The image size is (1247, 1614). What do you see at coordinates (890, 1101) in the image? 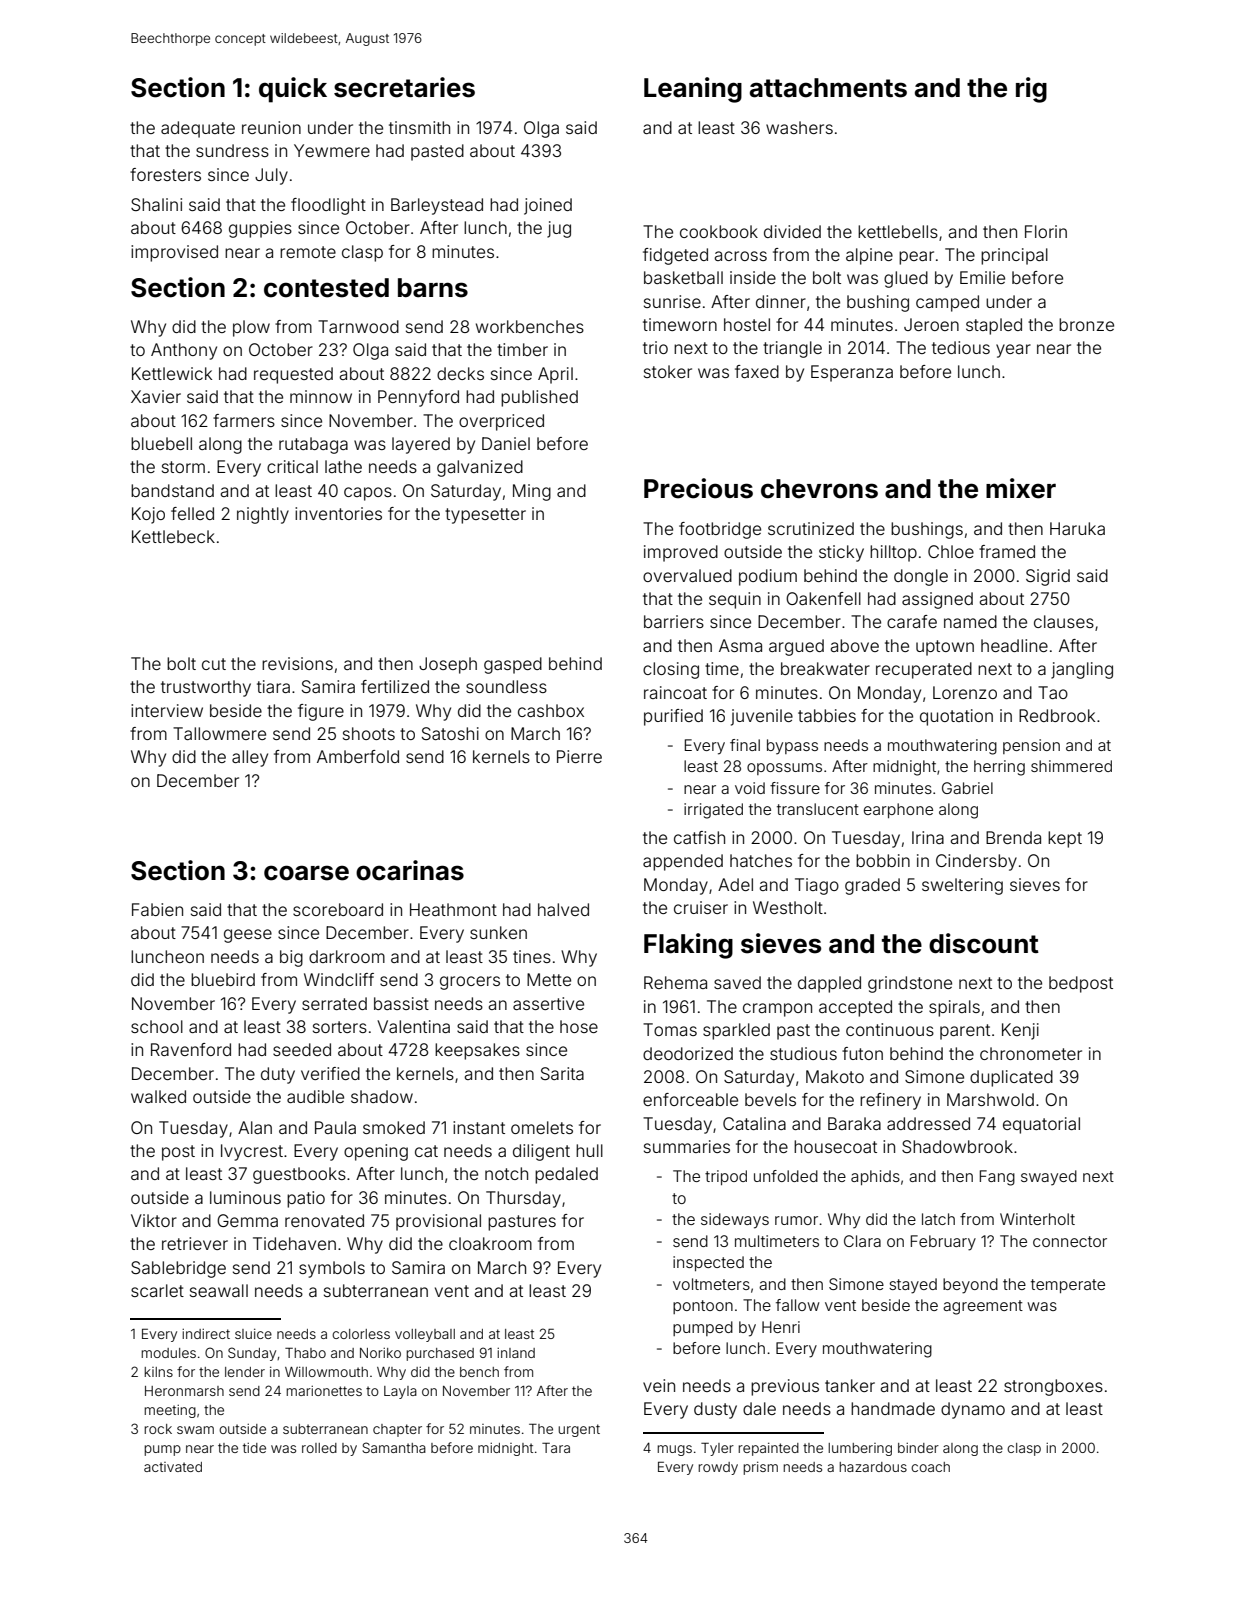
I see `refinery` at bounding box center [890, 1101].
